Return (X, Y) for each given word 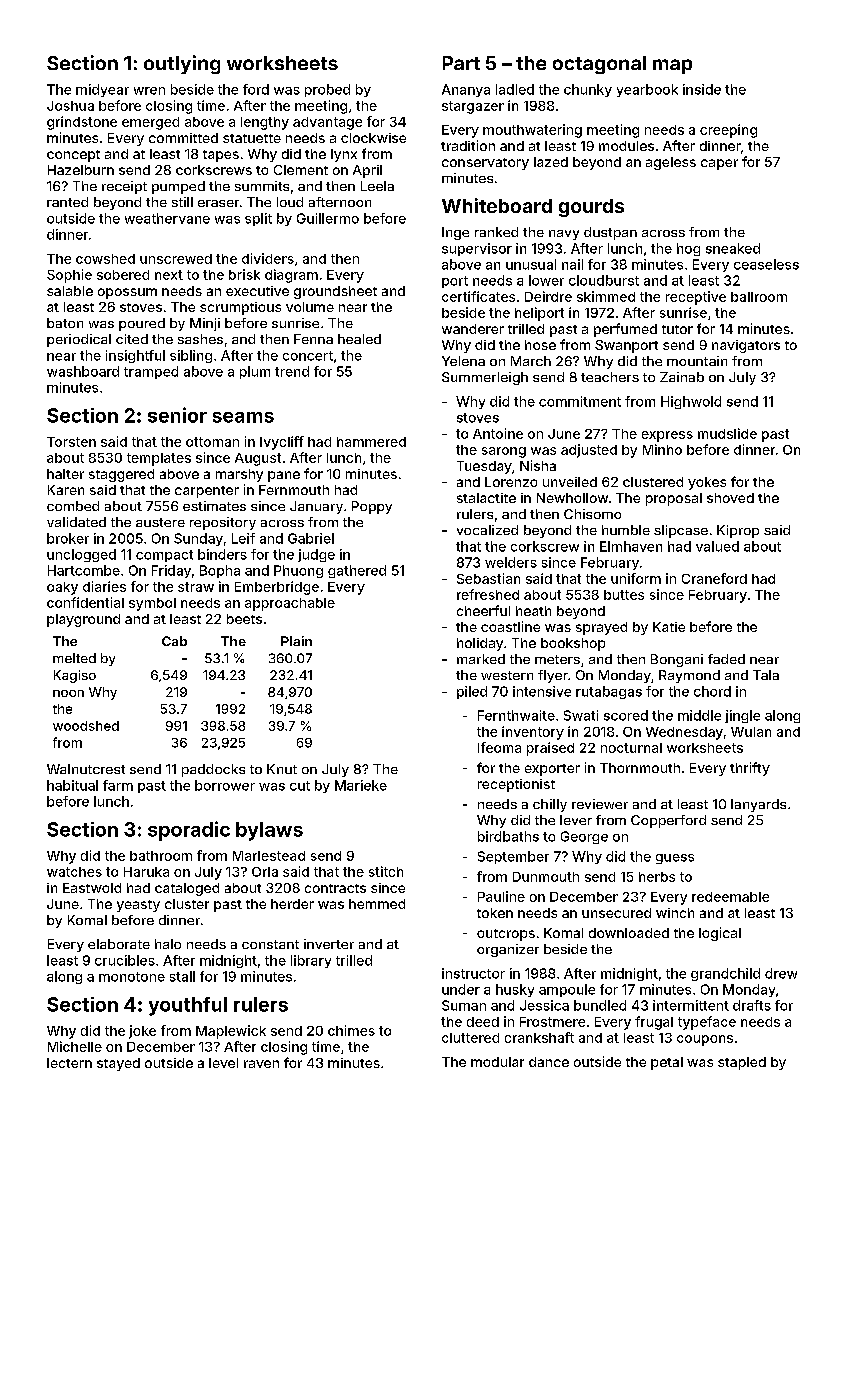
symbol (152, 604)
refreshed (488, 594)
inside (702, 89)
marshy (239, 475)
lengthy (265, 123)
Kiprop (738, 531)
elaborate (119, 944)
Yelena (463, 361)
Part (461, 63)
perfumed (625, 330)
